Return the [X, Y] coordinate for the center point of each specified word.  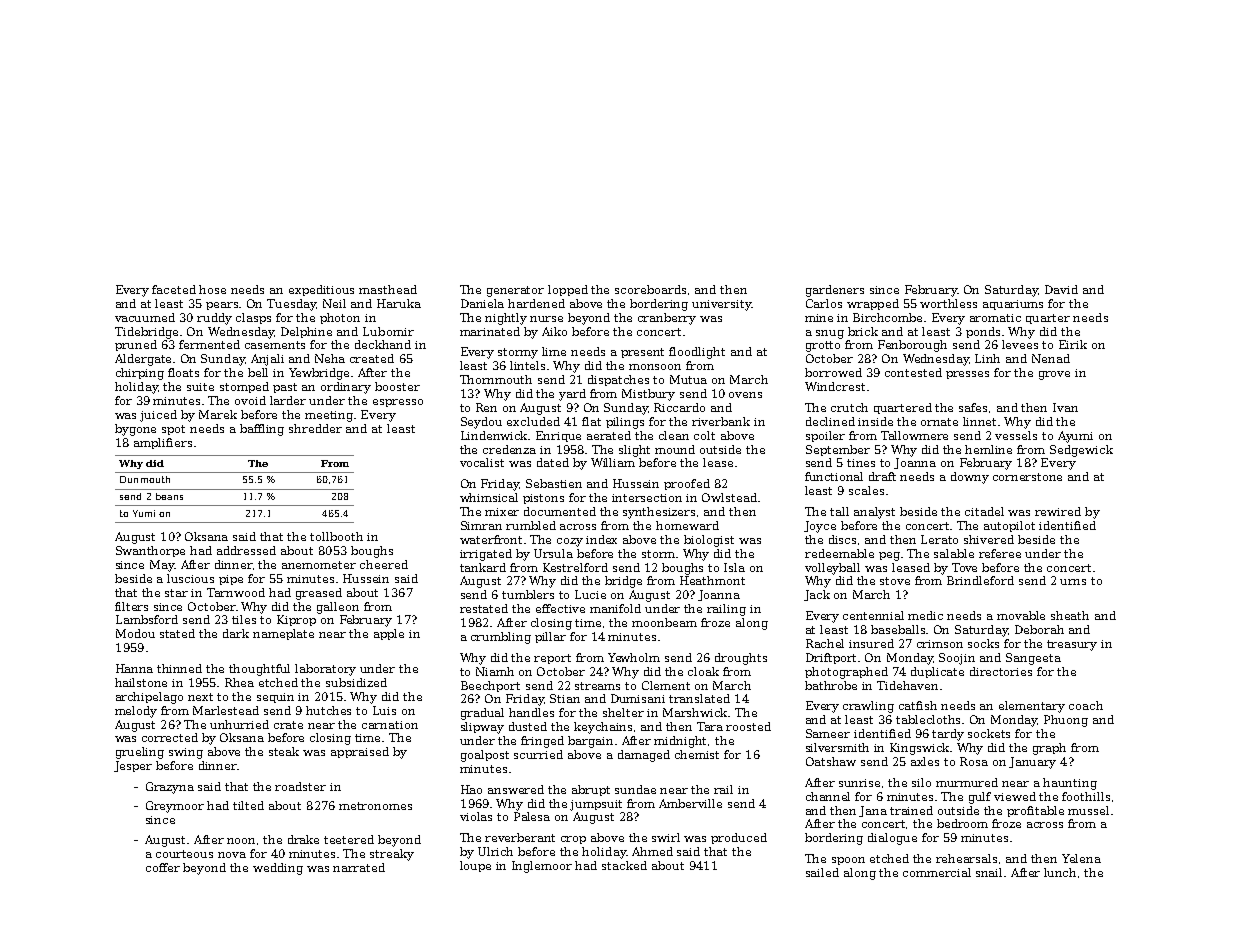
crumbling [501, 638]
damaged [644, 756]
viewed [1015, 796]
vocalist [482, 462]
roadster [300, 786]
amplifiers [163, 443]
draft [882, 476]
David [1061, 289]
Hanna [134, 668]
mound [675, 449]
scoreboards [650, 289]
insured [871, 643]
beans [169, 496]
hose [212, 289]
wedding [278, 869]
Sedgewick [1081, 451]
